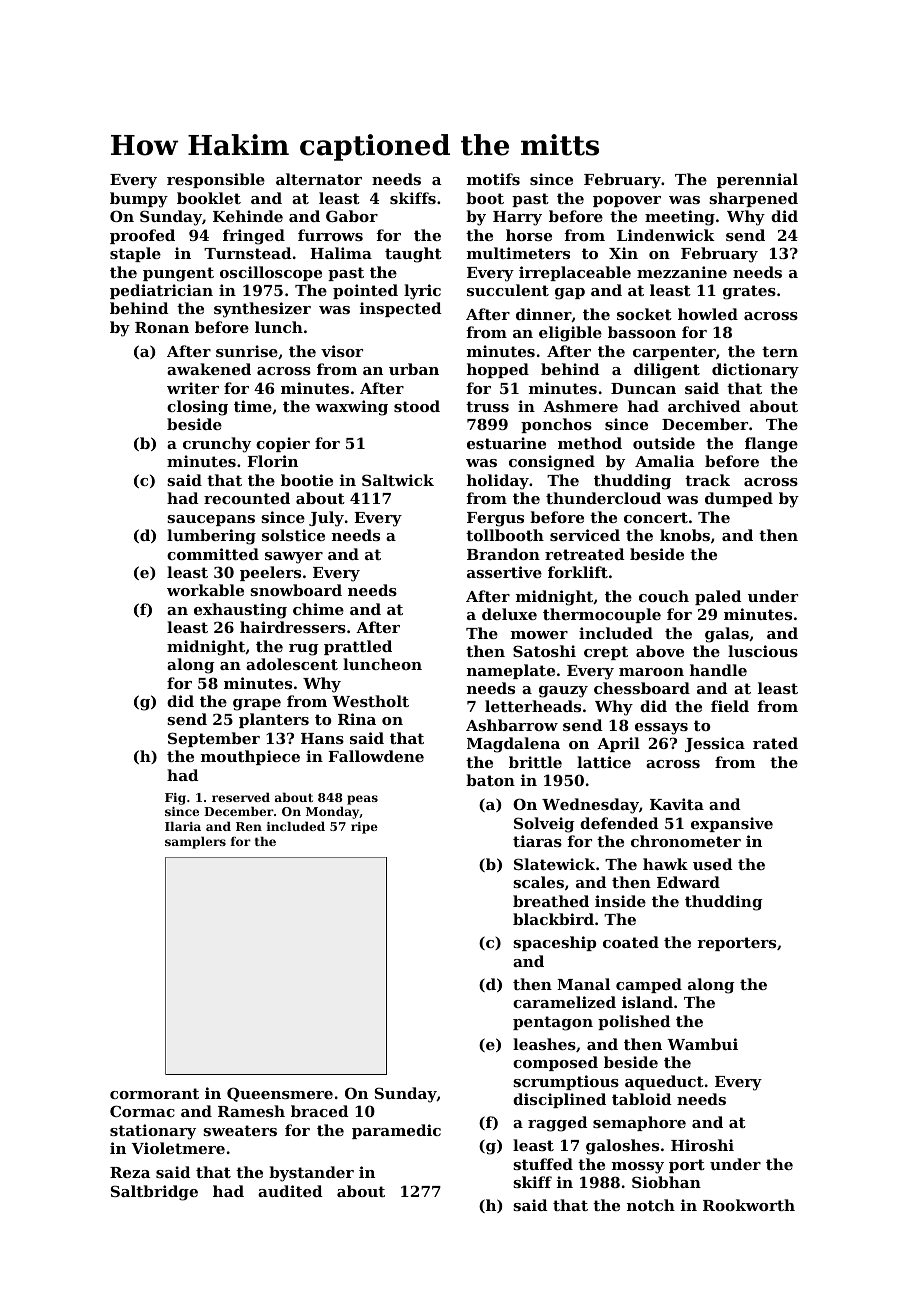  I want to click on awakened, so click(209, 369).
